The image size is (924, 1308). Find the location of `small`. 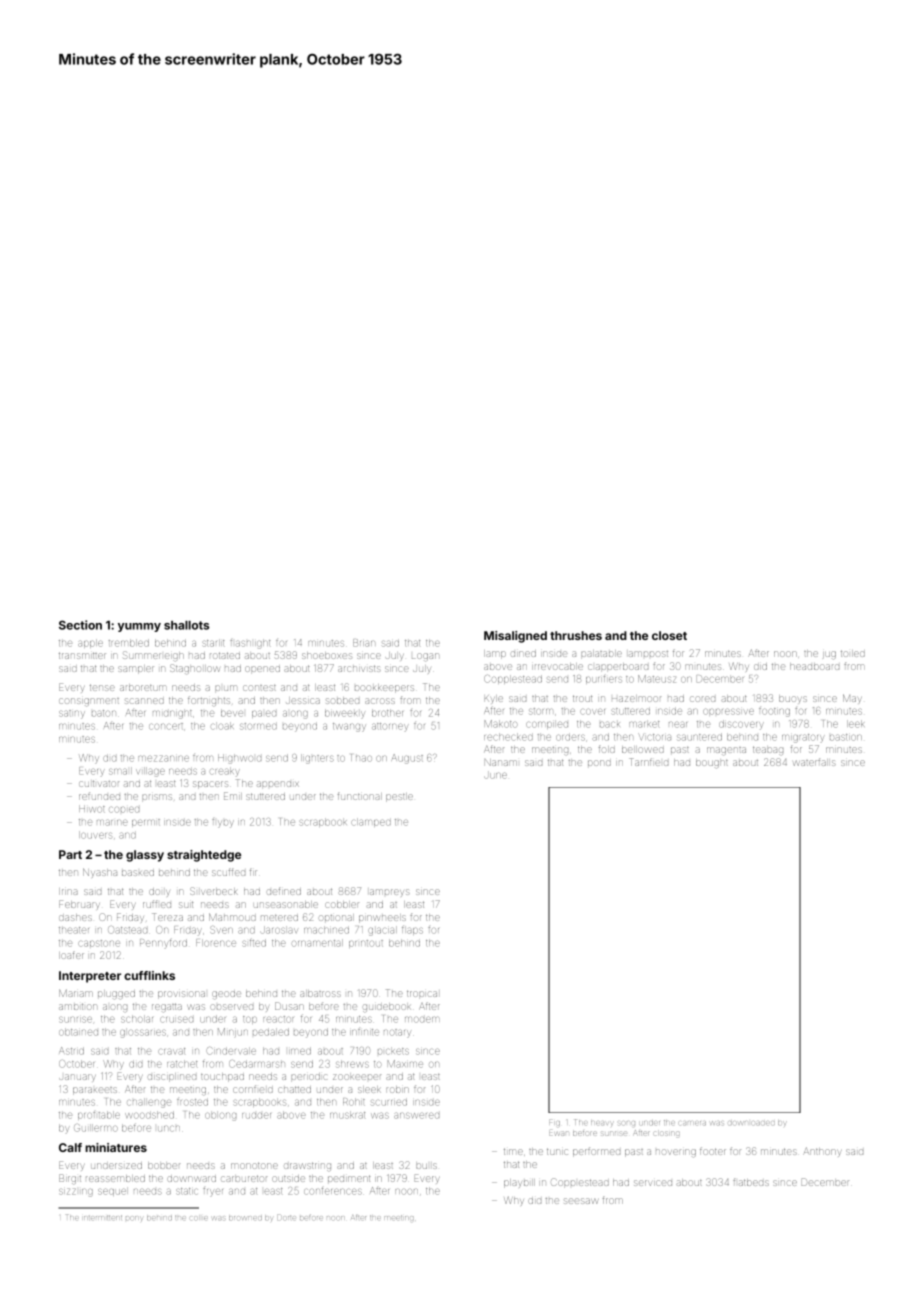

small is located at coordinates (120, 771).
